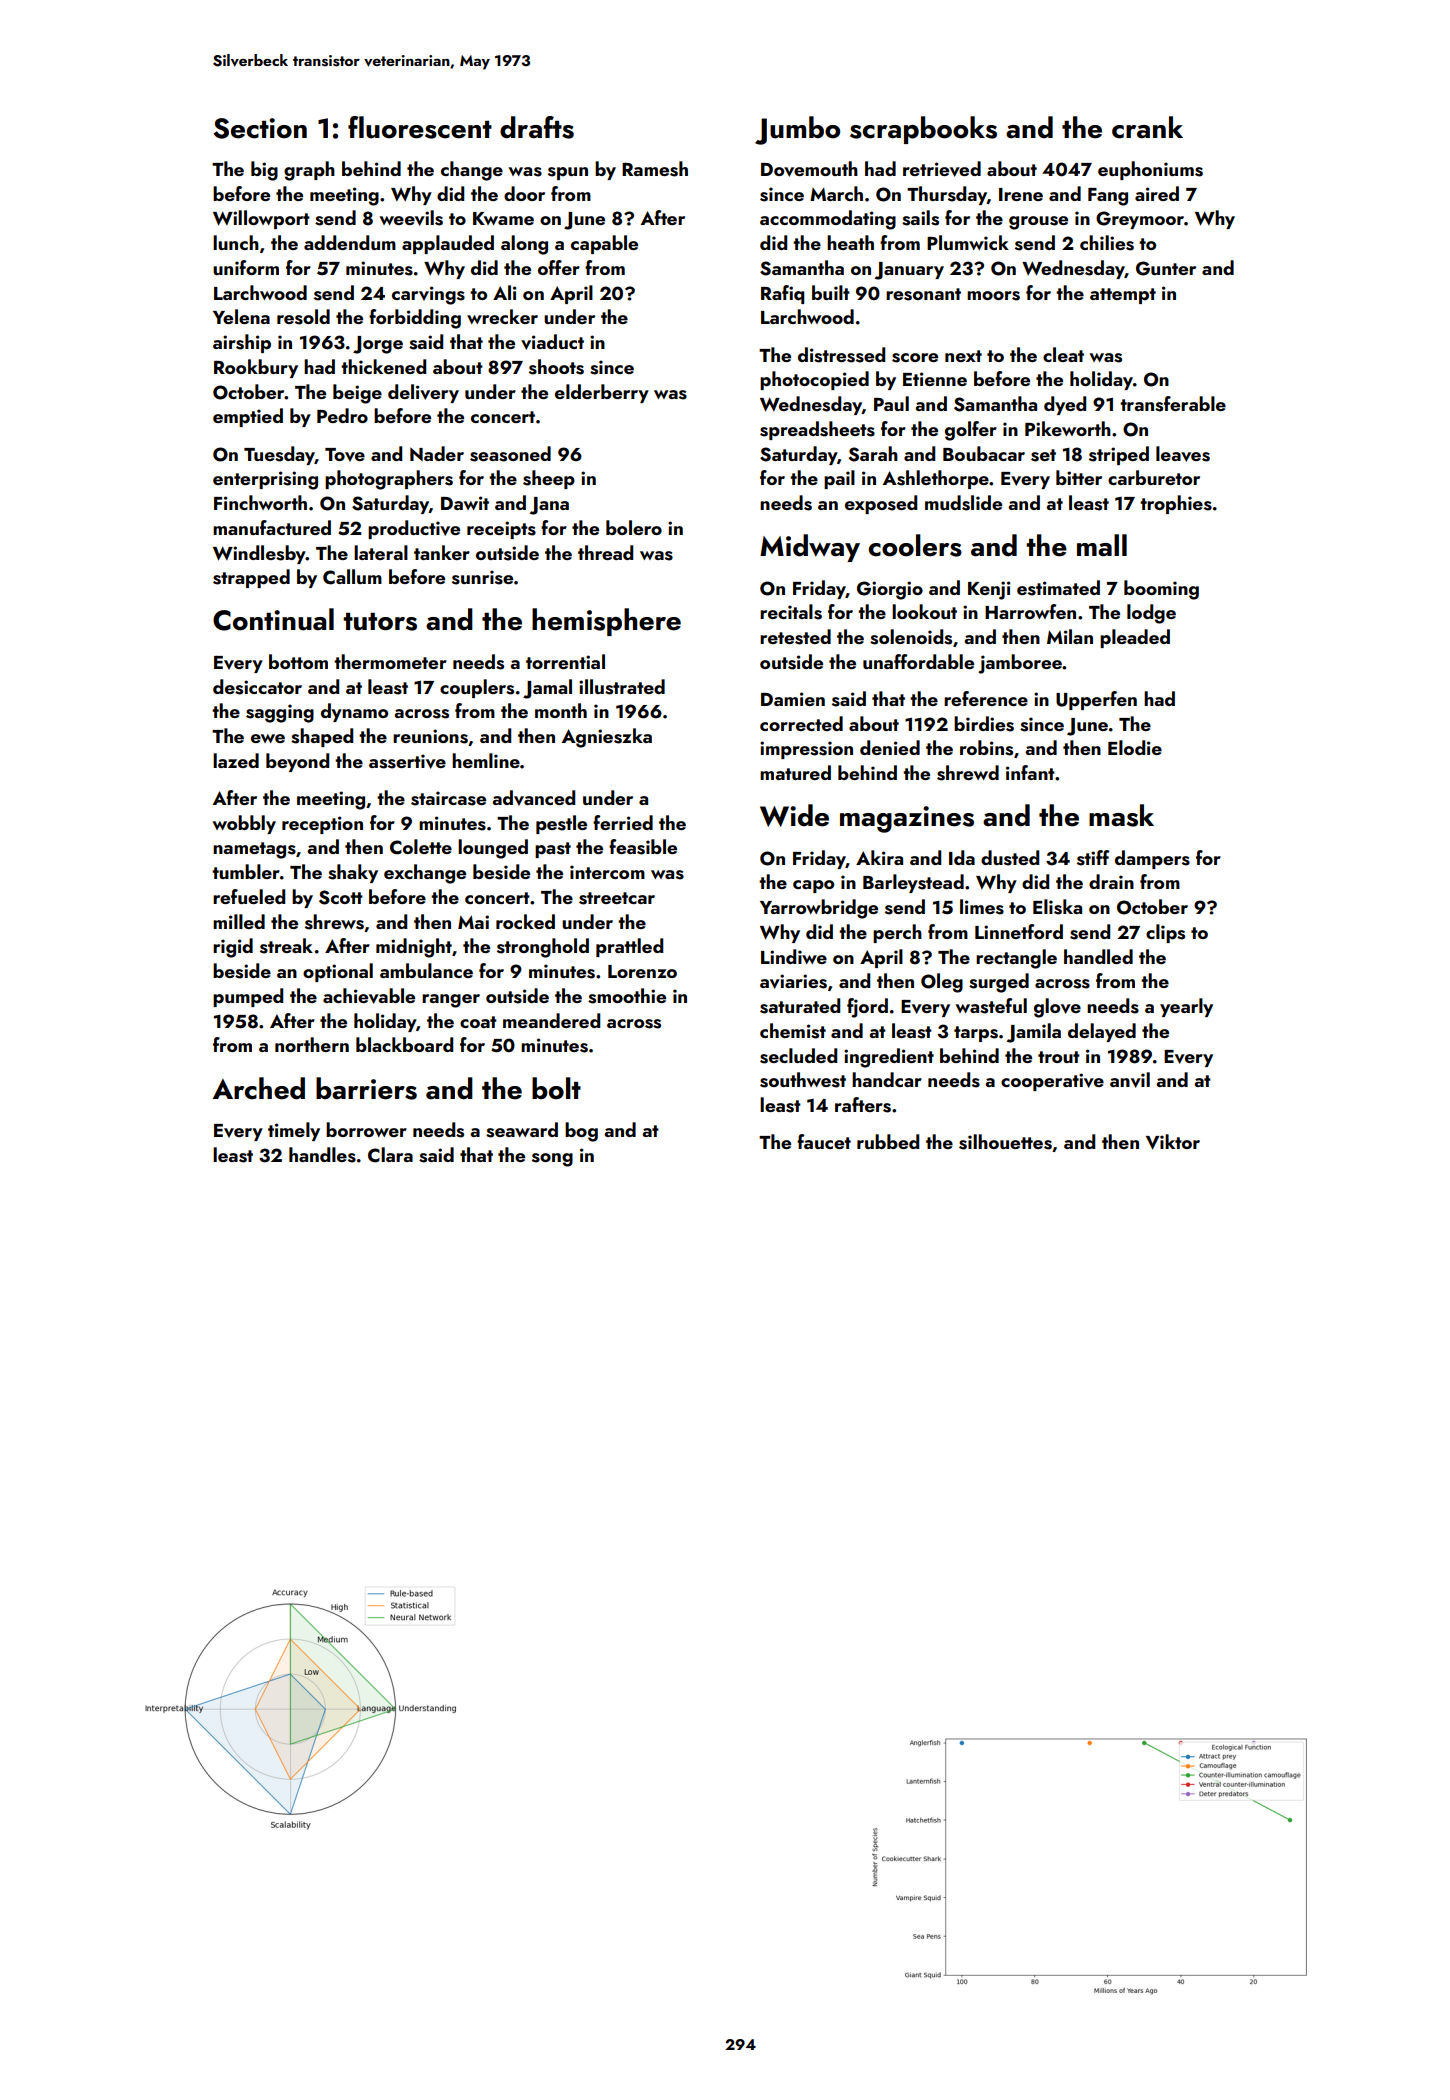 This screenshot has height=2100, width=1450. I want to click on emptied, so click(248, 417).
